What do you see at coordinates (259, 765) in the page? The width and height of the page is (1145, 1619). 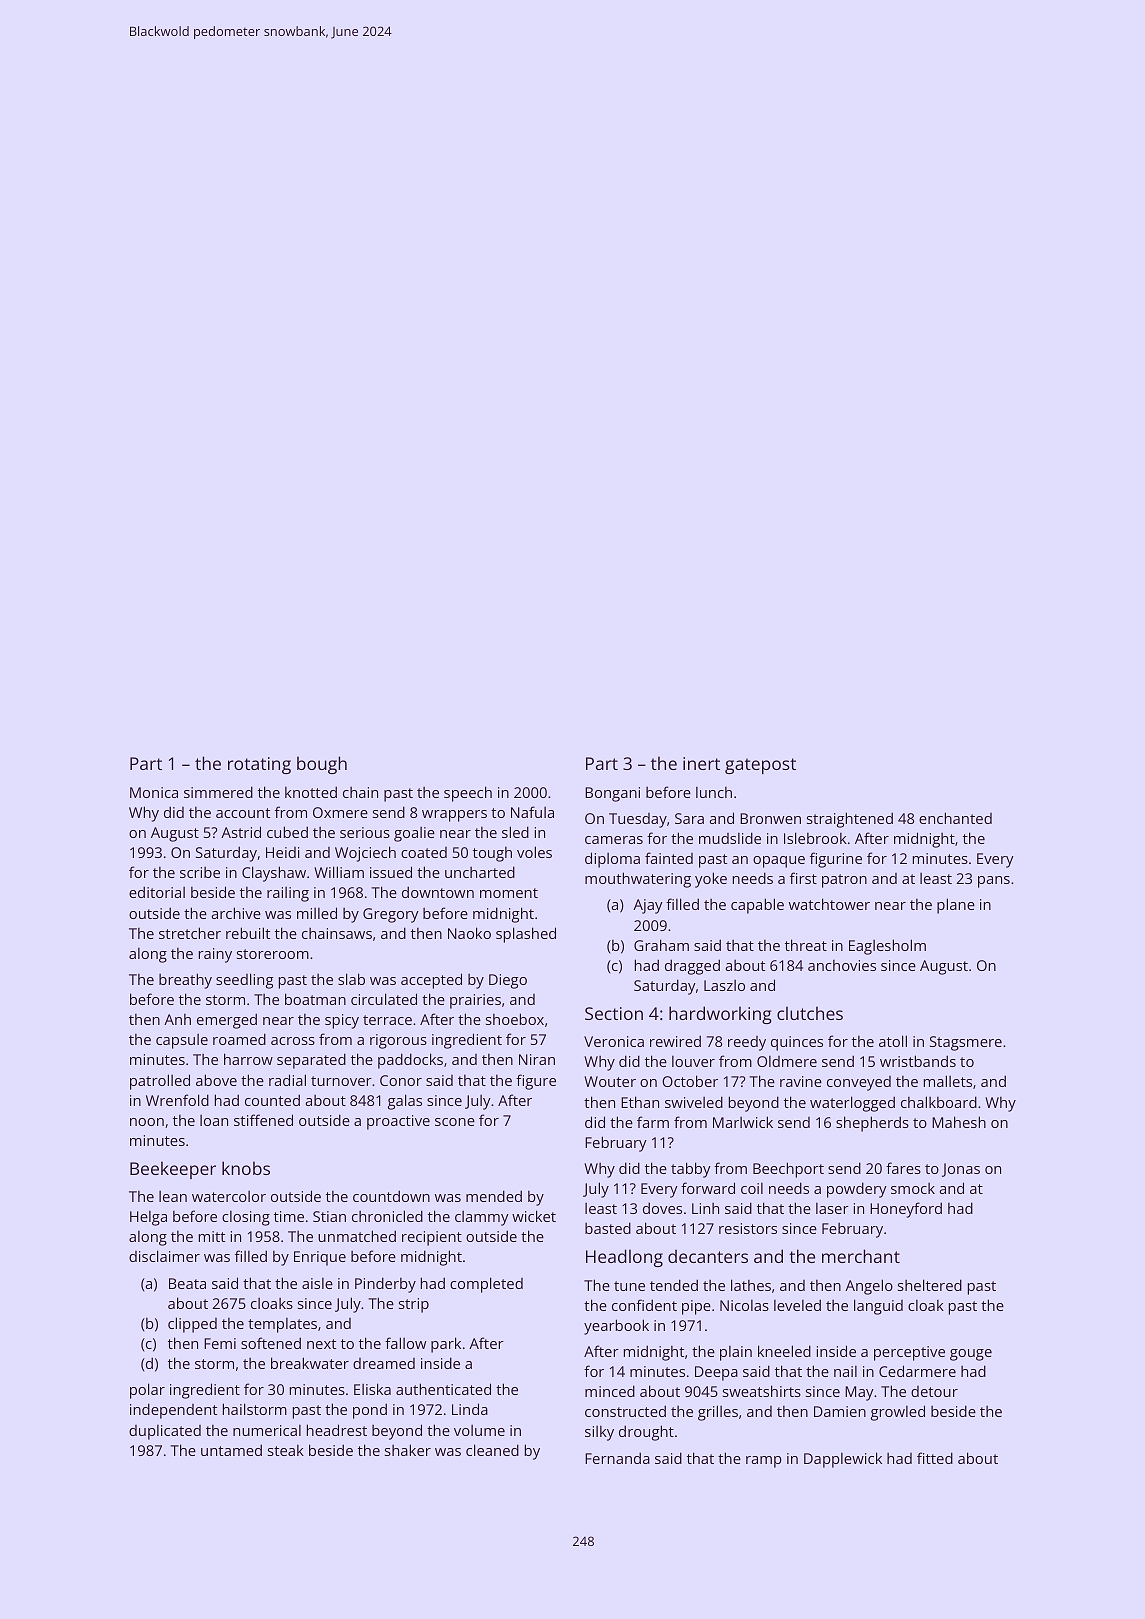 I see `rotating` at bounding box center [259, 765].
